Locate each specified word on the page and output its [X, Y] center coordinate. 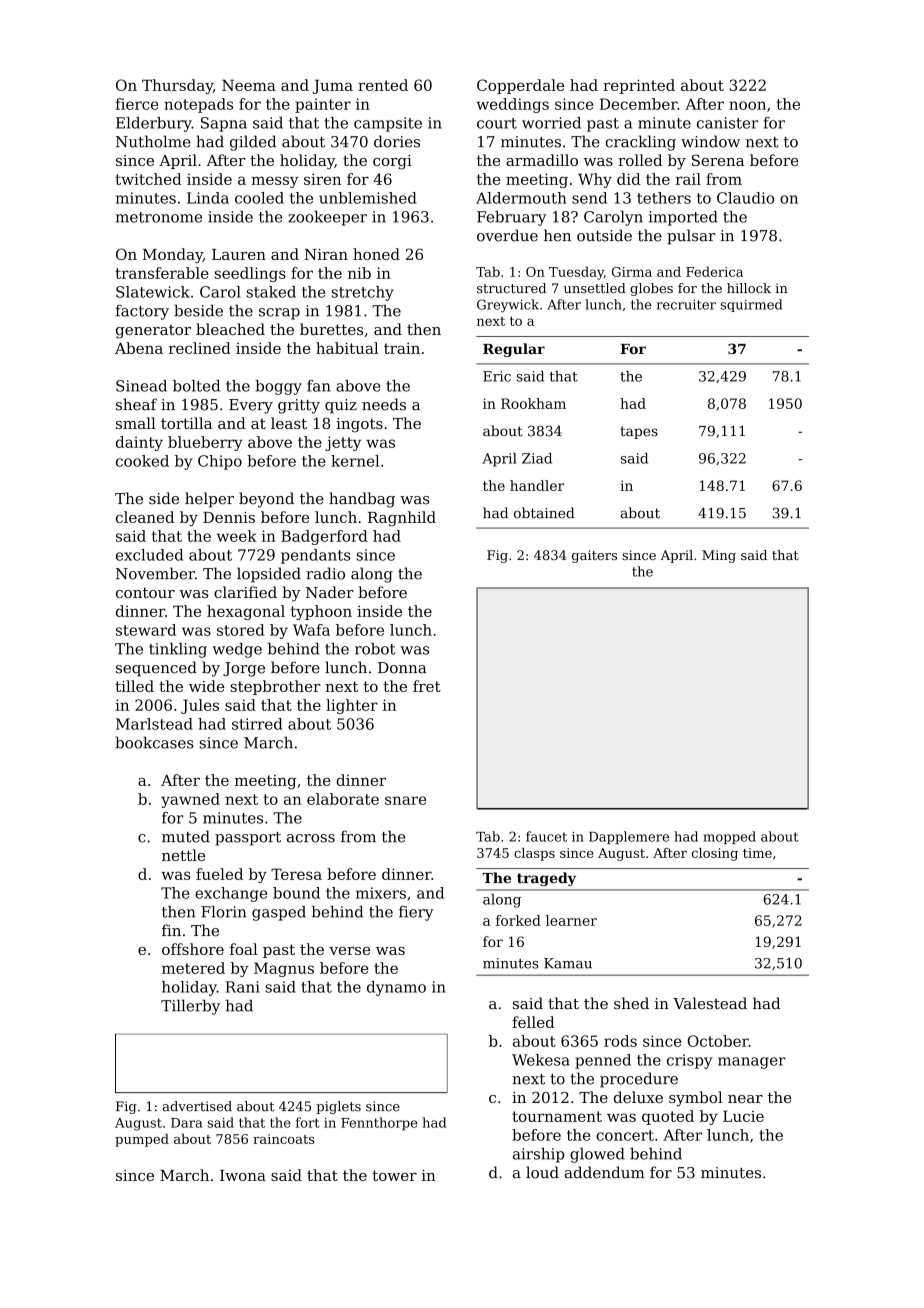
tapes [639, 432]
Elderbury [154, 124]
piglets [338, 1107]
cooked [142, 461]
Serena [718, 160]
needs [384, 404]
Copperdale [520, 86]
